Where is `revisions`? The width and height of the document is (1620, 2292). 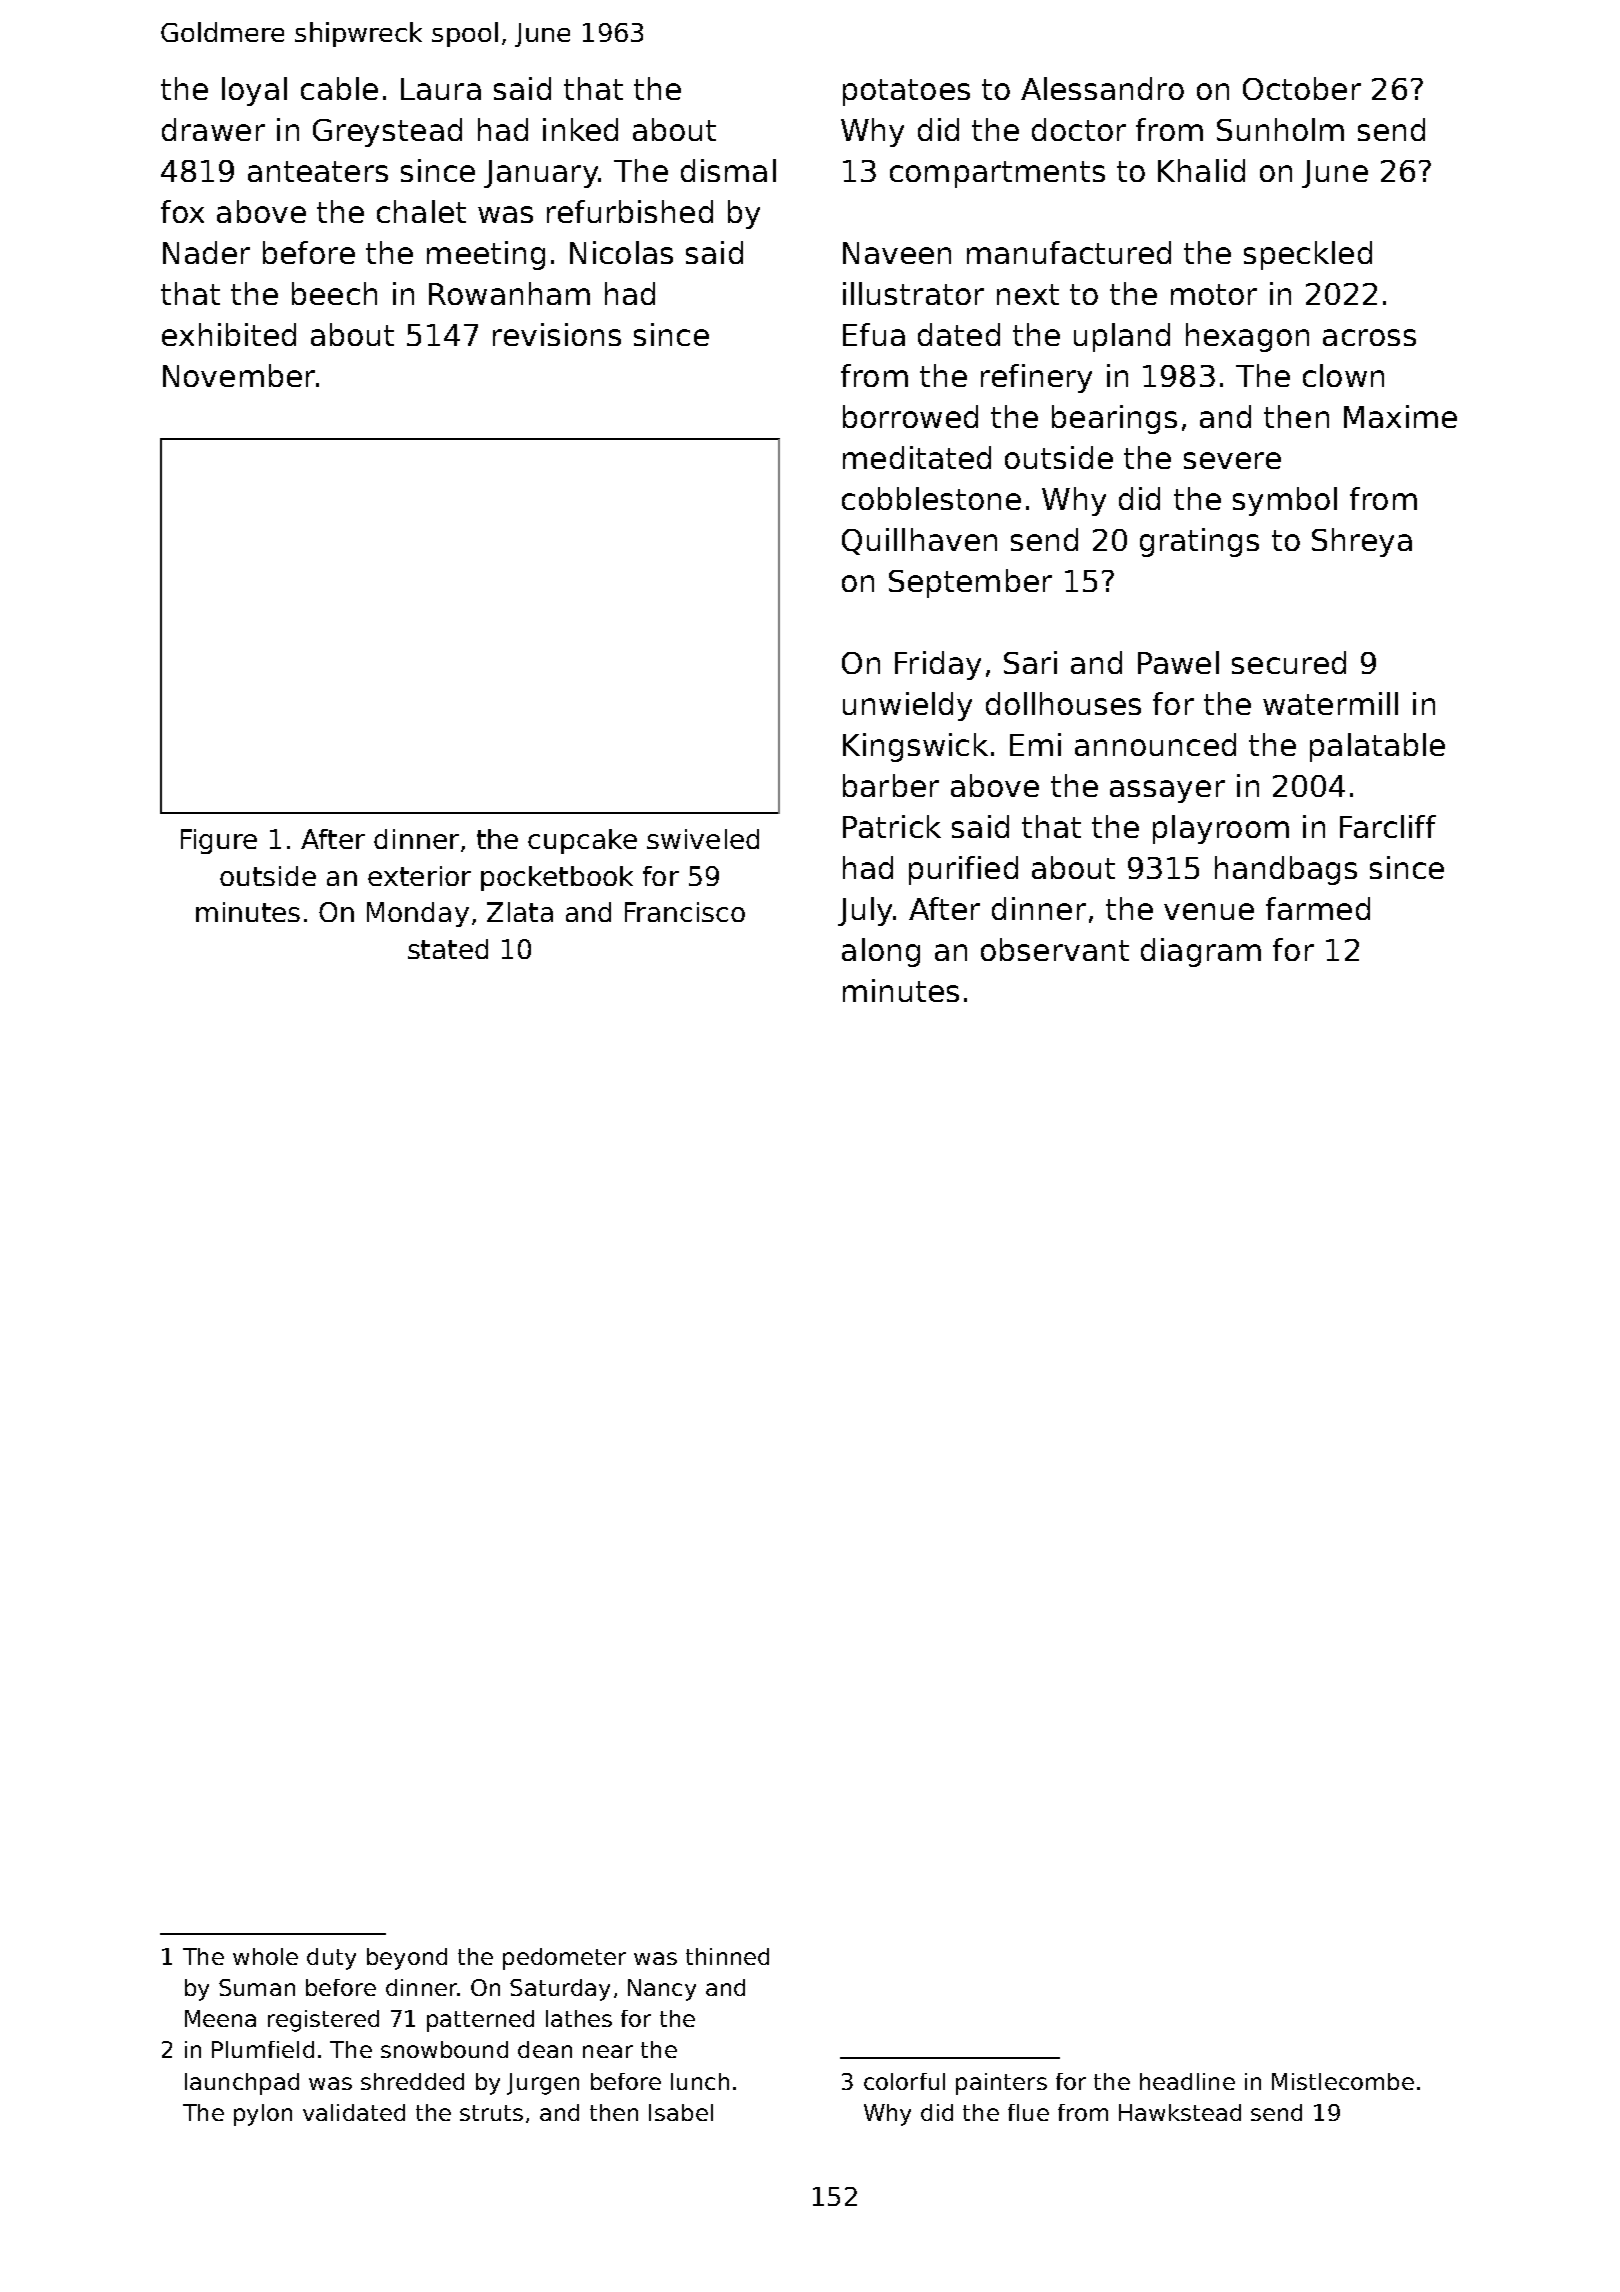
revisions is located at coordinates (557, 334).
